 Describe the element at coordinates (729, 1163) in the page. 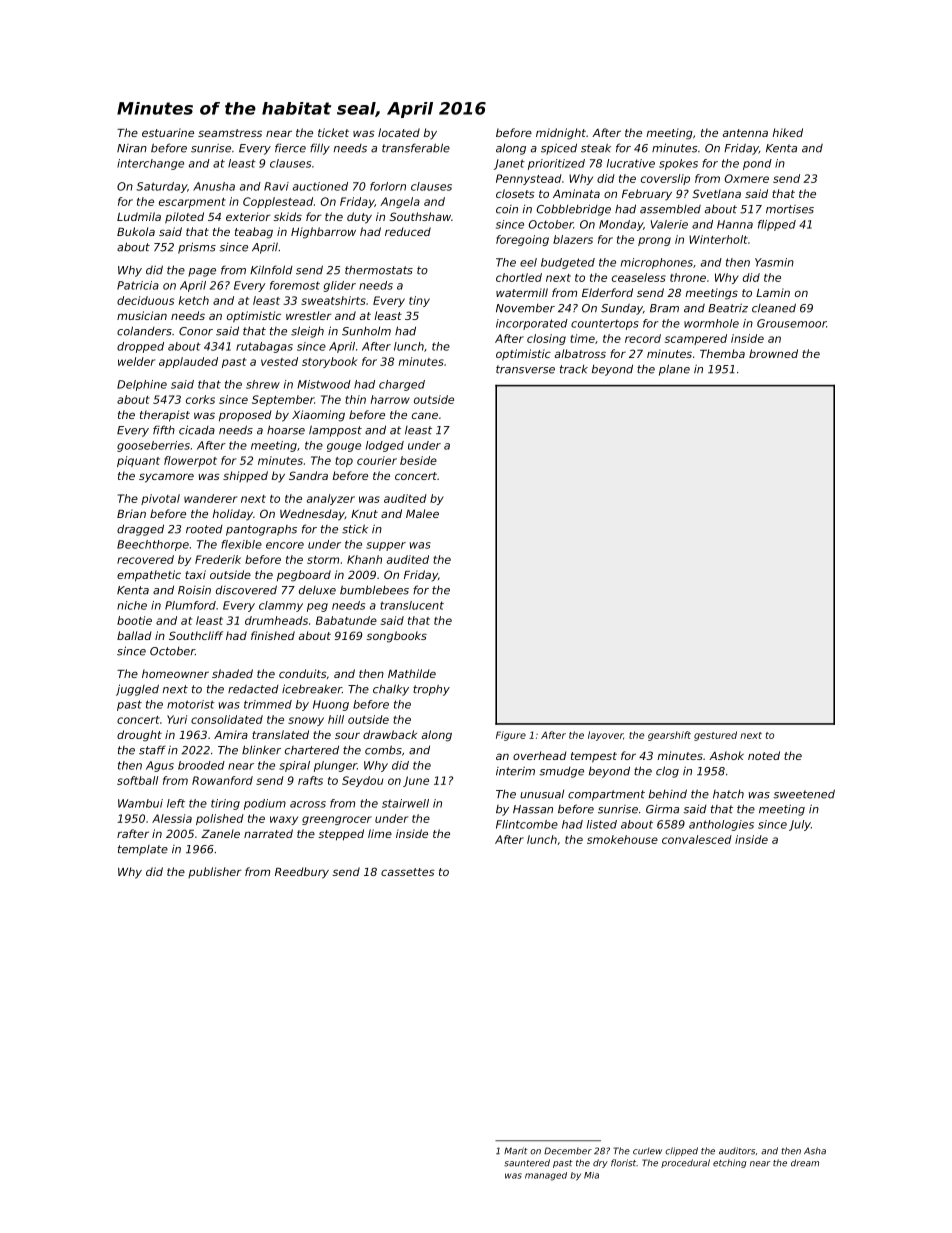

I see `etching` at that location.
